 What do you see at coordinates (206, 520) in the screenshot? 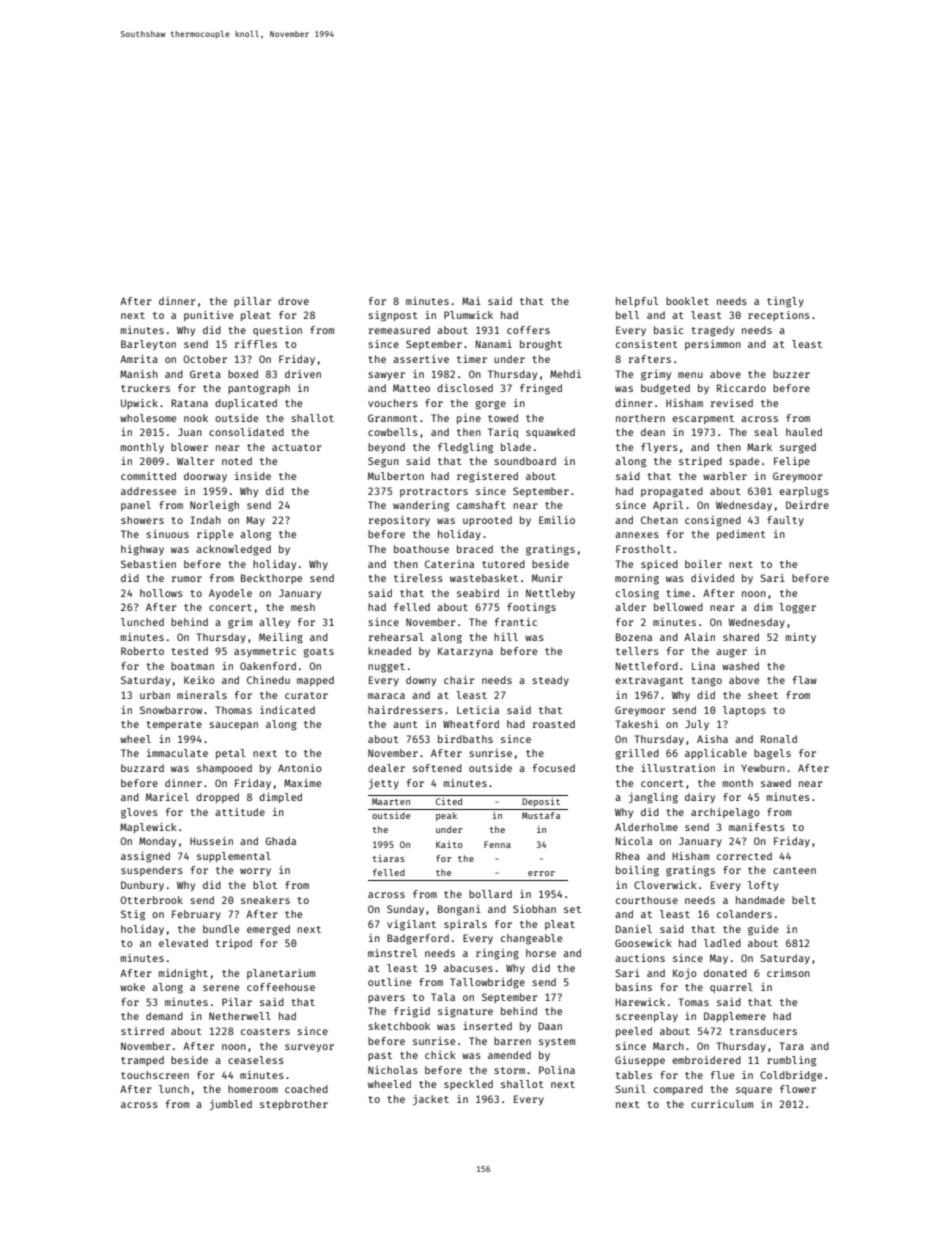
I see `Indah` at bounding box center [206, 520].
